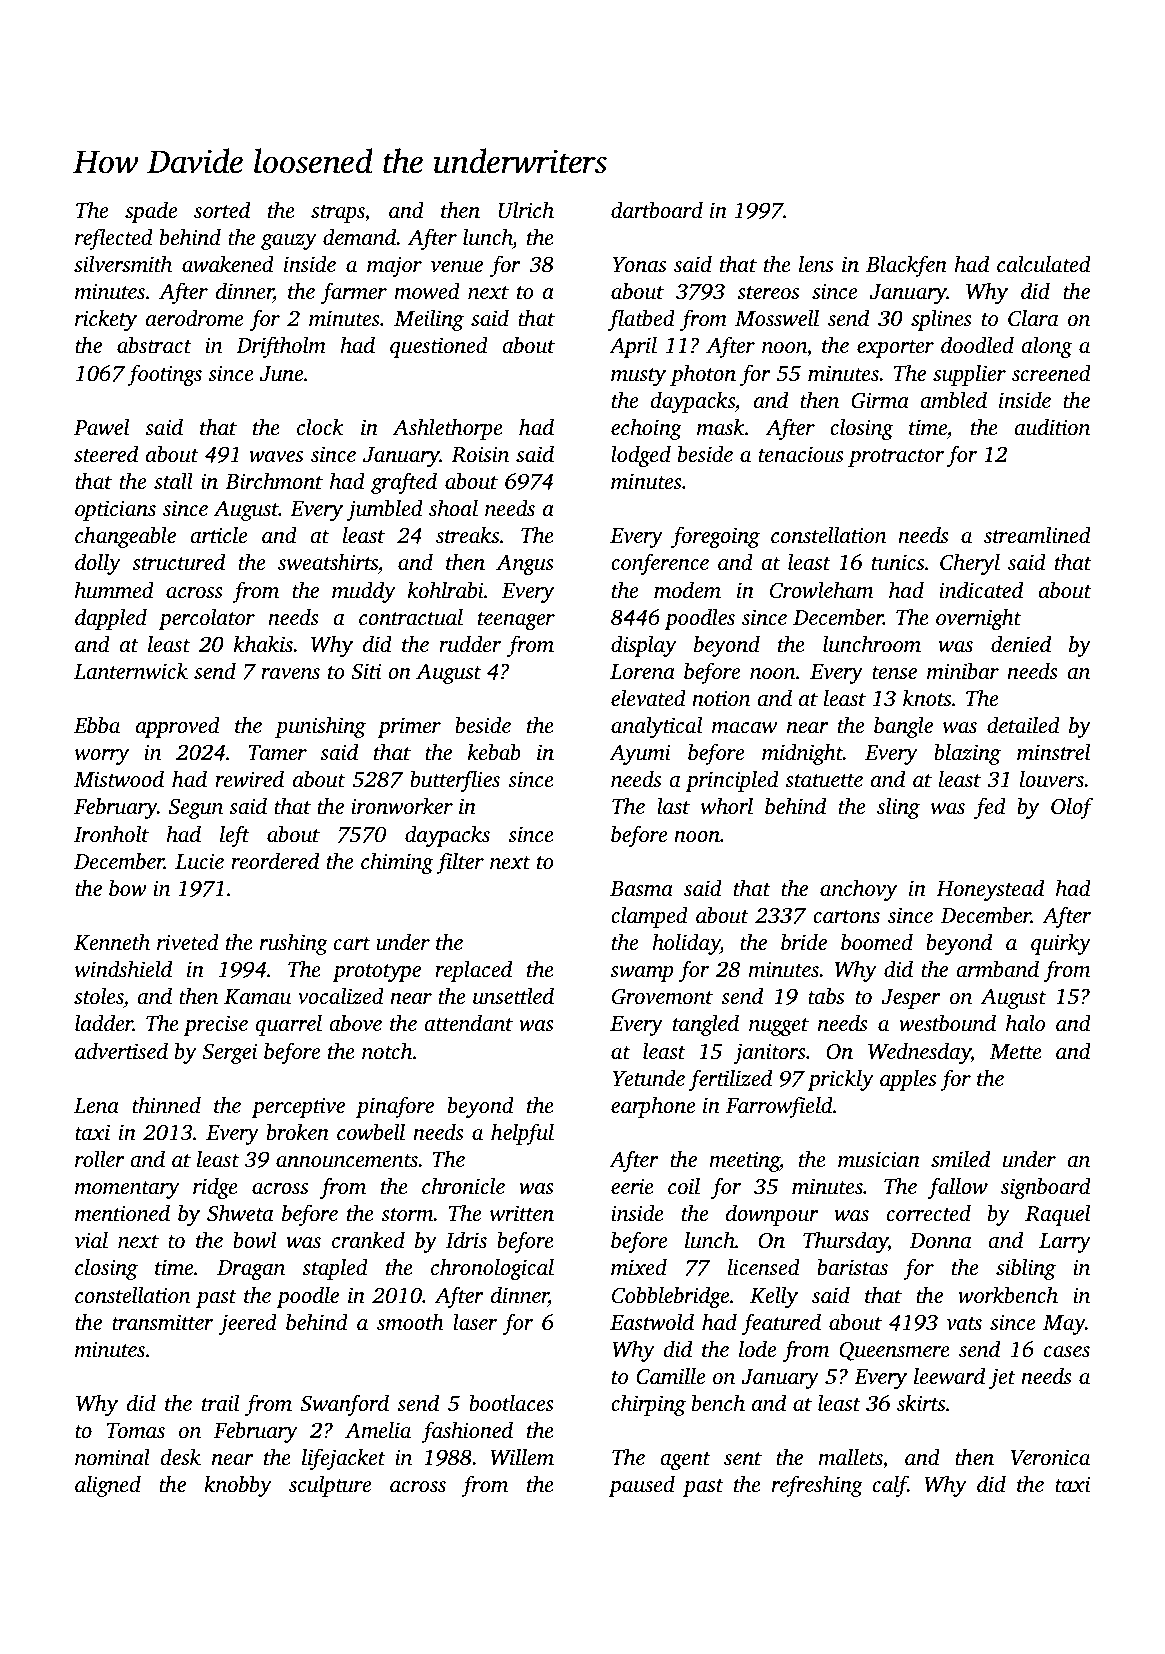  I want to click on Driftholm, so click(281, 347).
